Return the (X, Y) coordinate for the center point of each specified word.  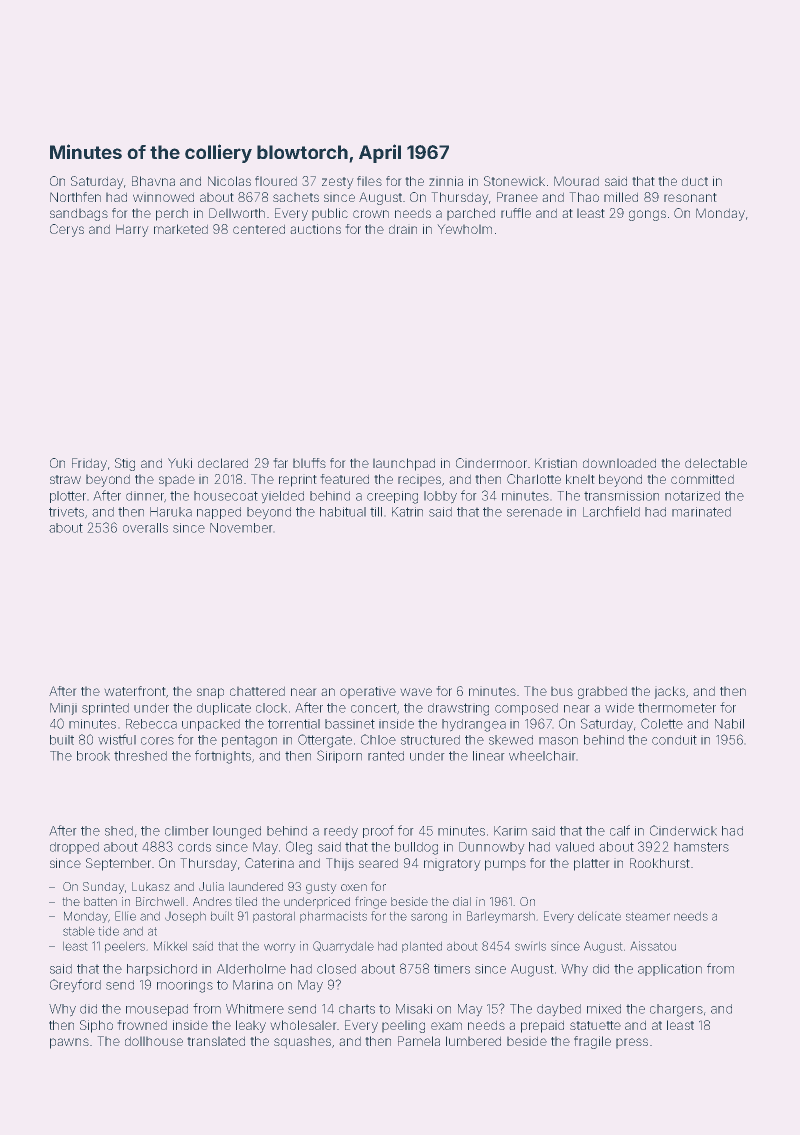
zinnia (446, 181)
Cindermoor (491, 463)
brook (93, 756)
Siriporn (339, 756)
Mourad (576, 181)
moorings (185, 986)
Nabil (729, 724)
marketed (181, 229)
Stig (125, 464)
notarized (692, 496)
